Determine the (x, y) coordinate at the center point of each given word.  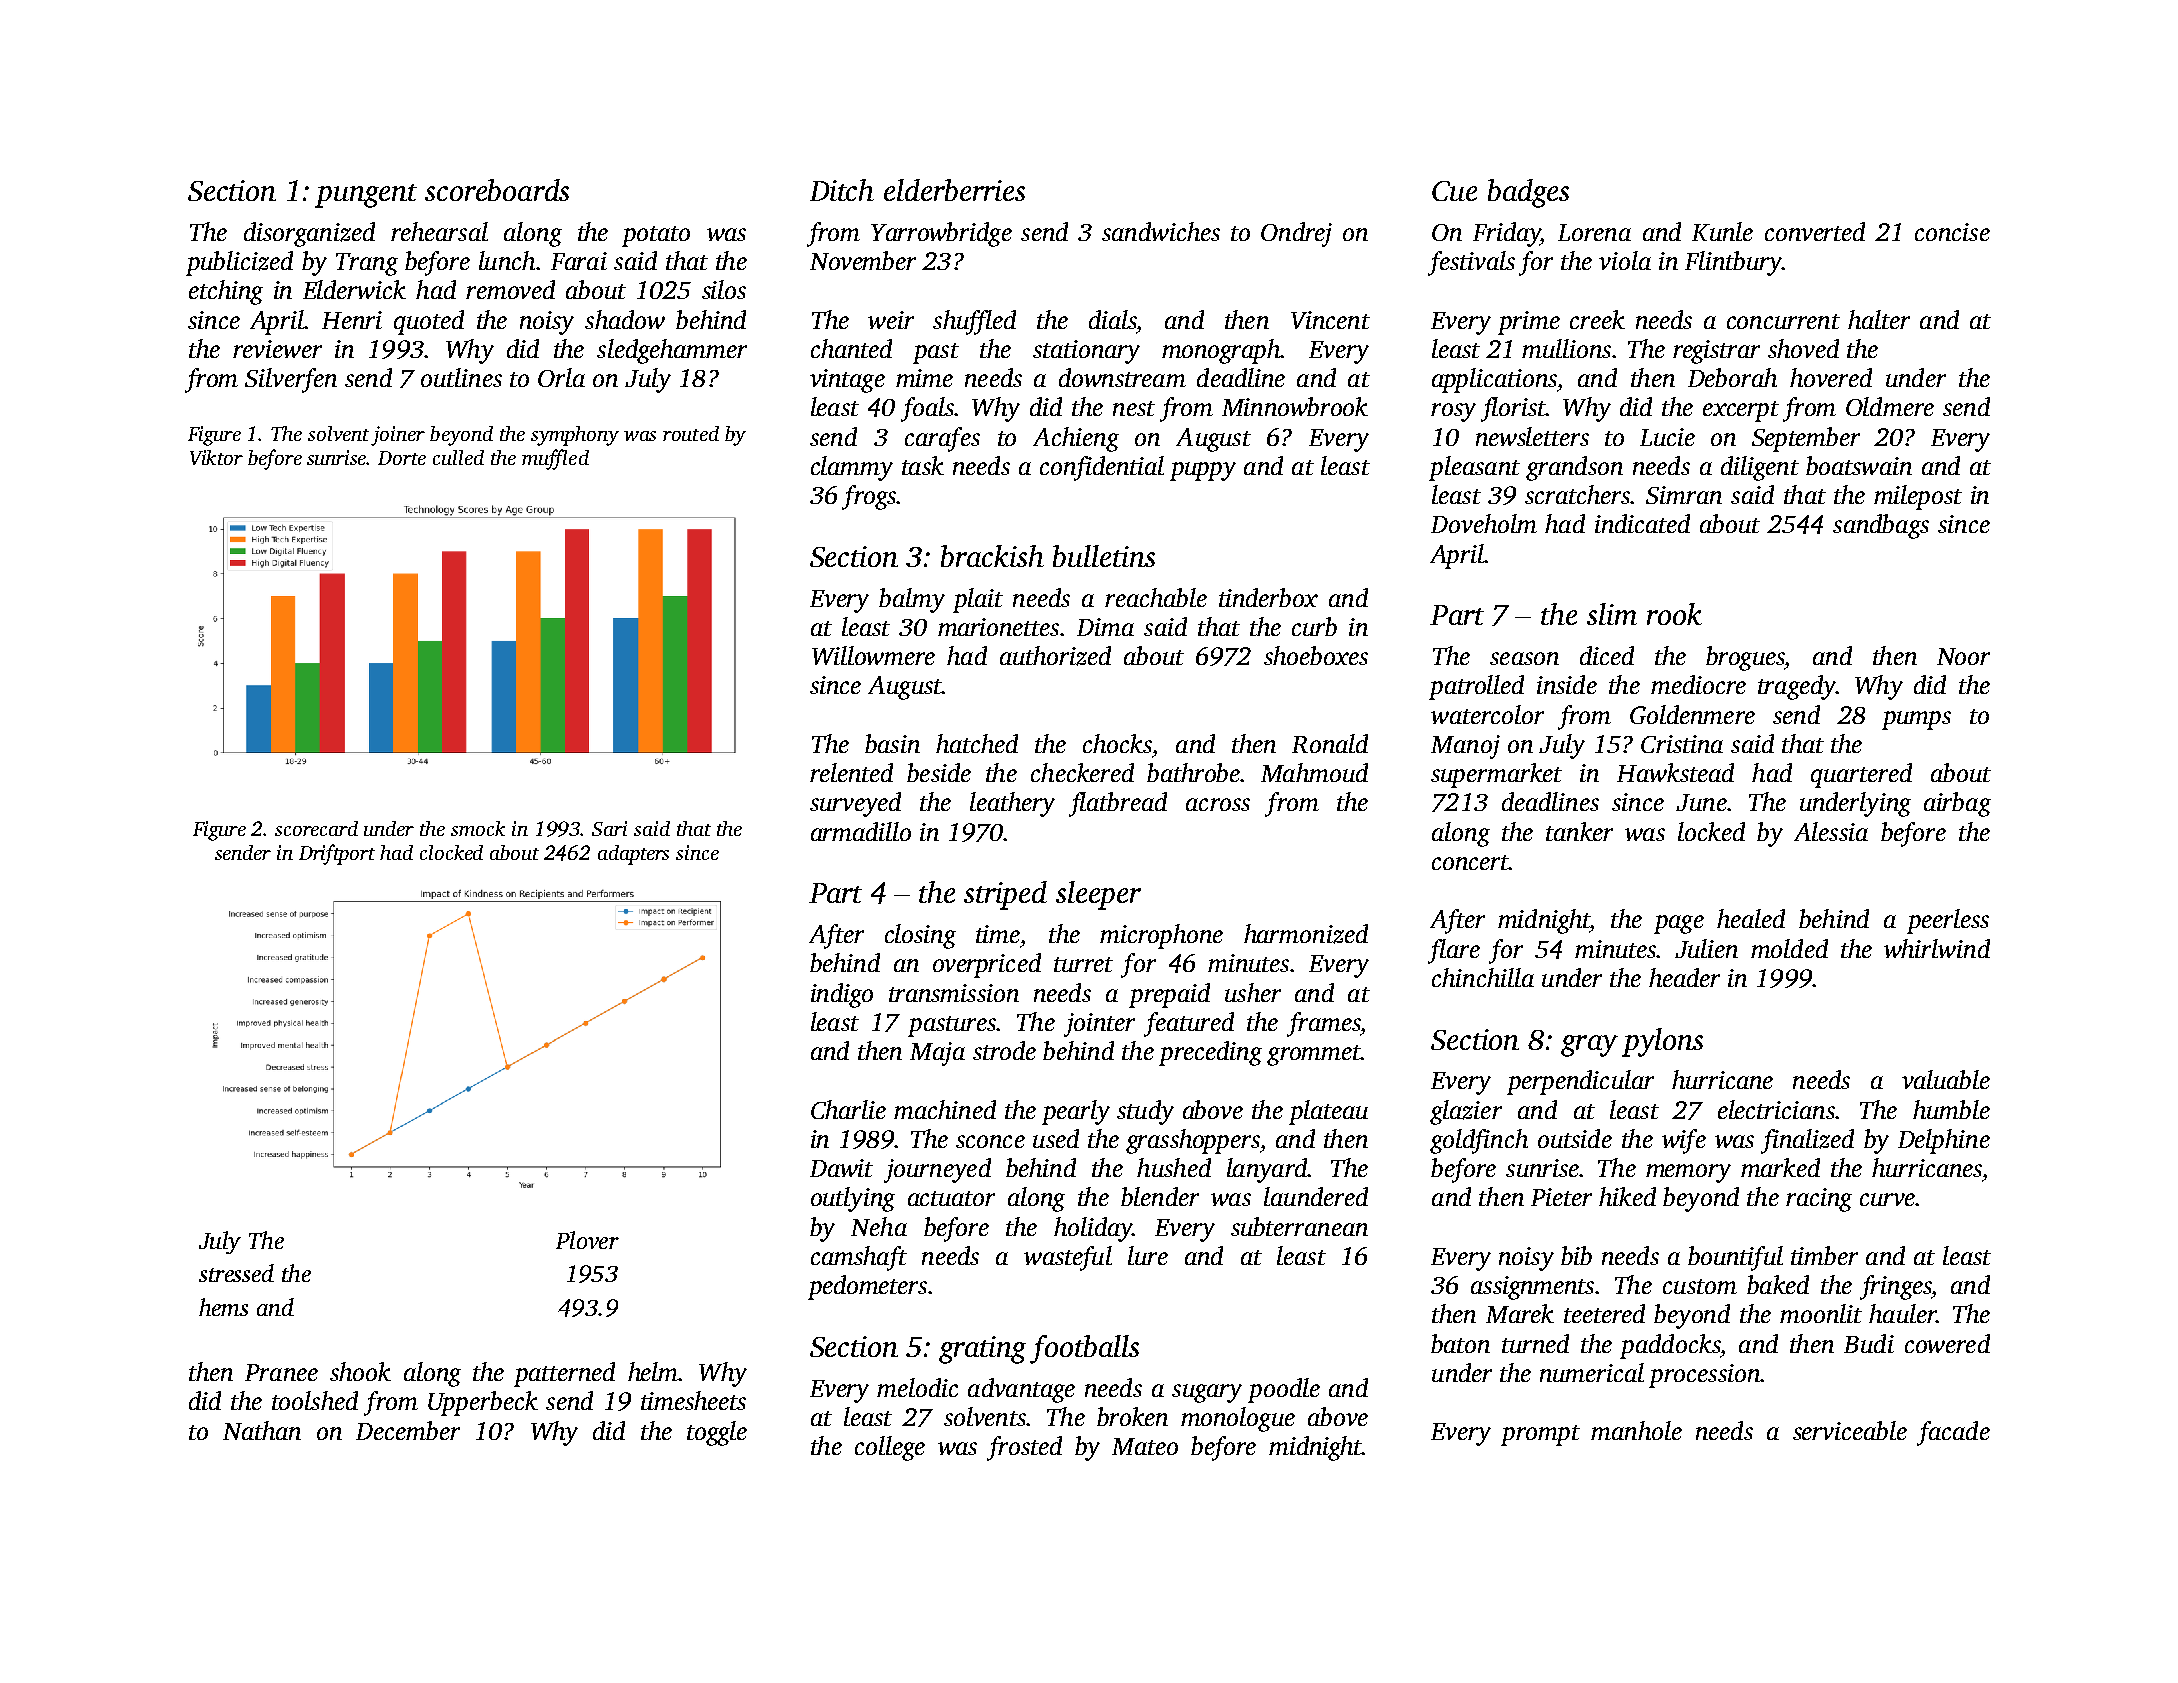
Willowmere (873, 655)
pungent (366, 196)
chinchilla (1483, 977)
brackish (992, 556)
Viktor (216, 457)
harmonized (1306, 934)
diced (1607, 655)
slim (1612, 614)
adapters (633, 855)
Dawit (841, 1168)
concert (1470, 862)
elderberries (954, 190)
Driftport (337, 854)
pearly (1076, 1112)
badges (1528, 193)
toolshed (315, 1400)
